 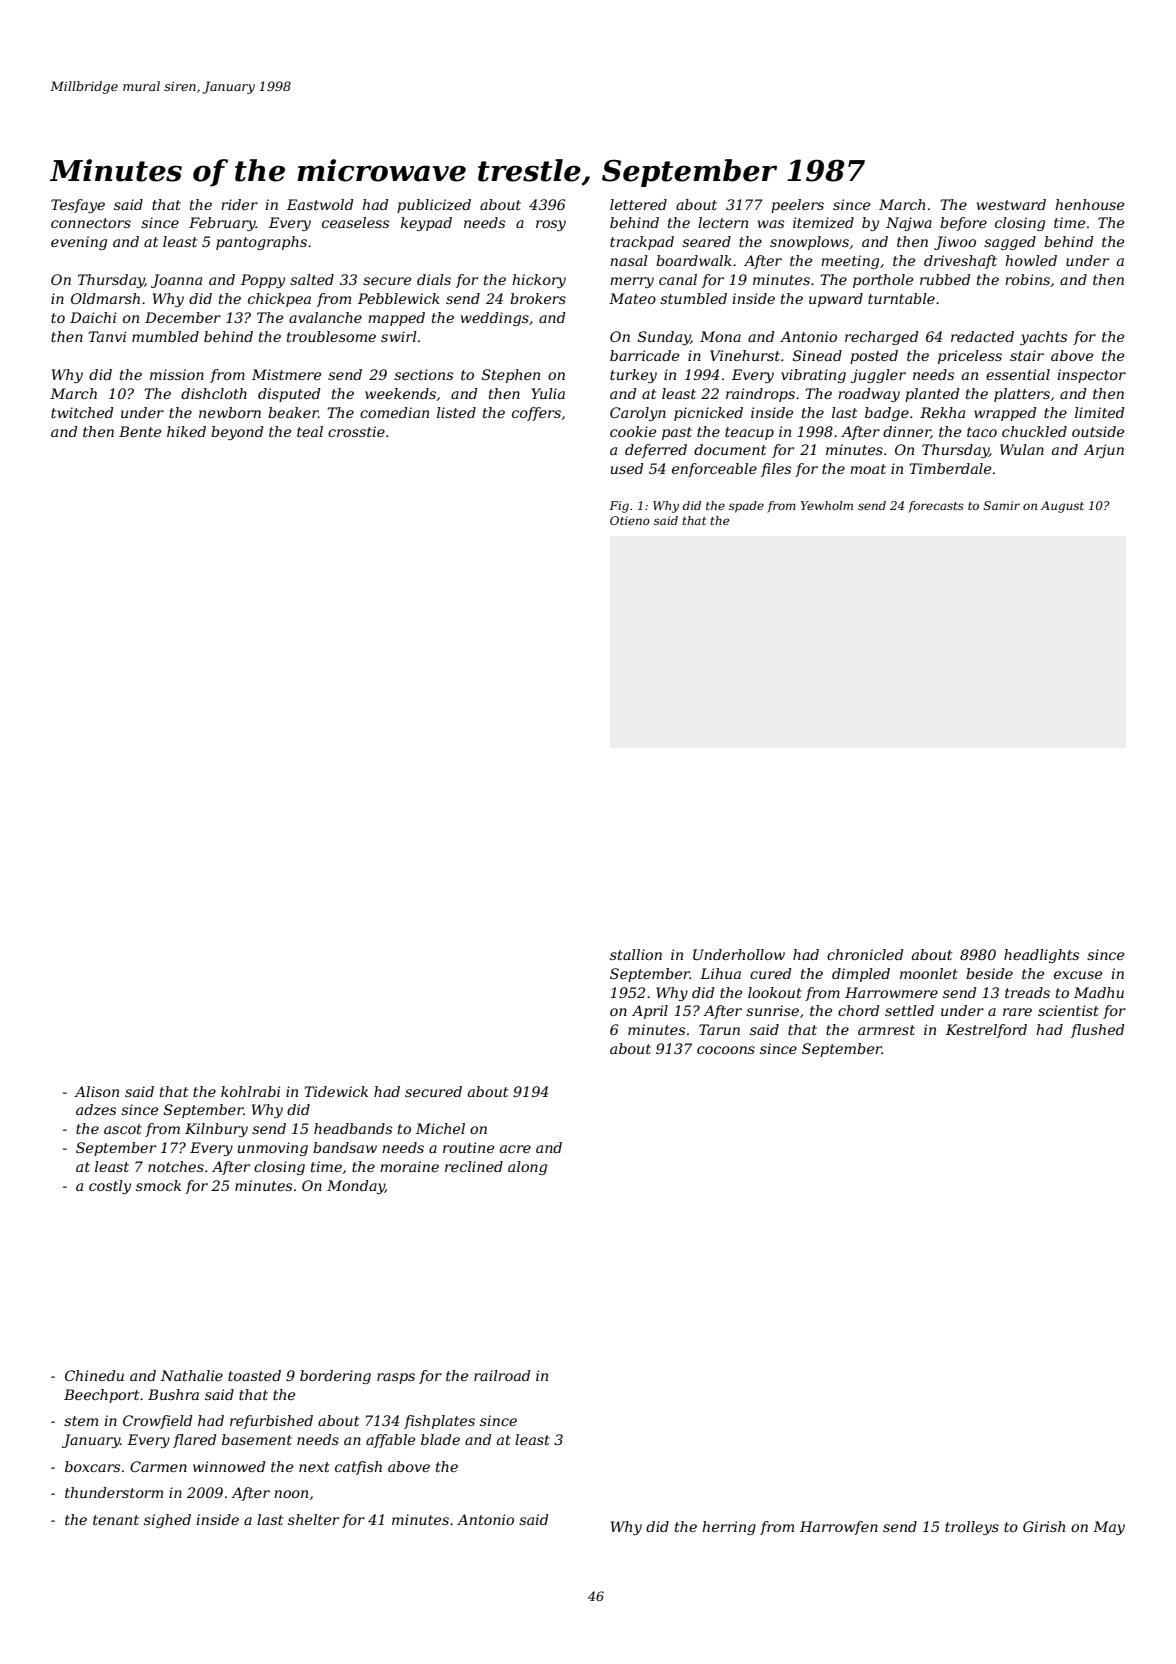 What do you see at coordinates (729, 1528) in the screenshot?
I see `herring` at bounding box center [729, 1528].
